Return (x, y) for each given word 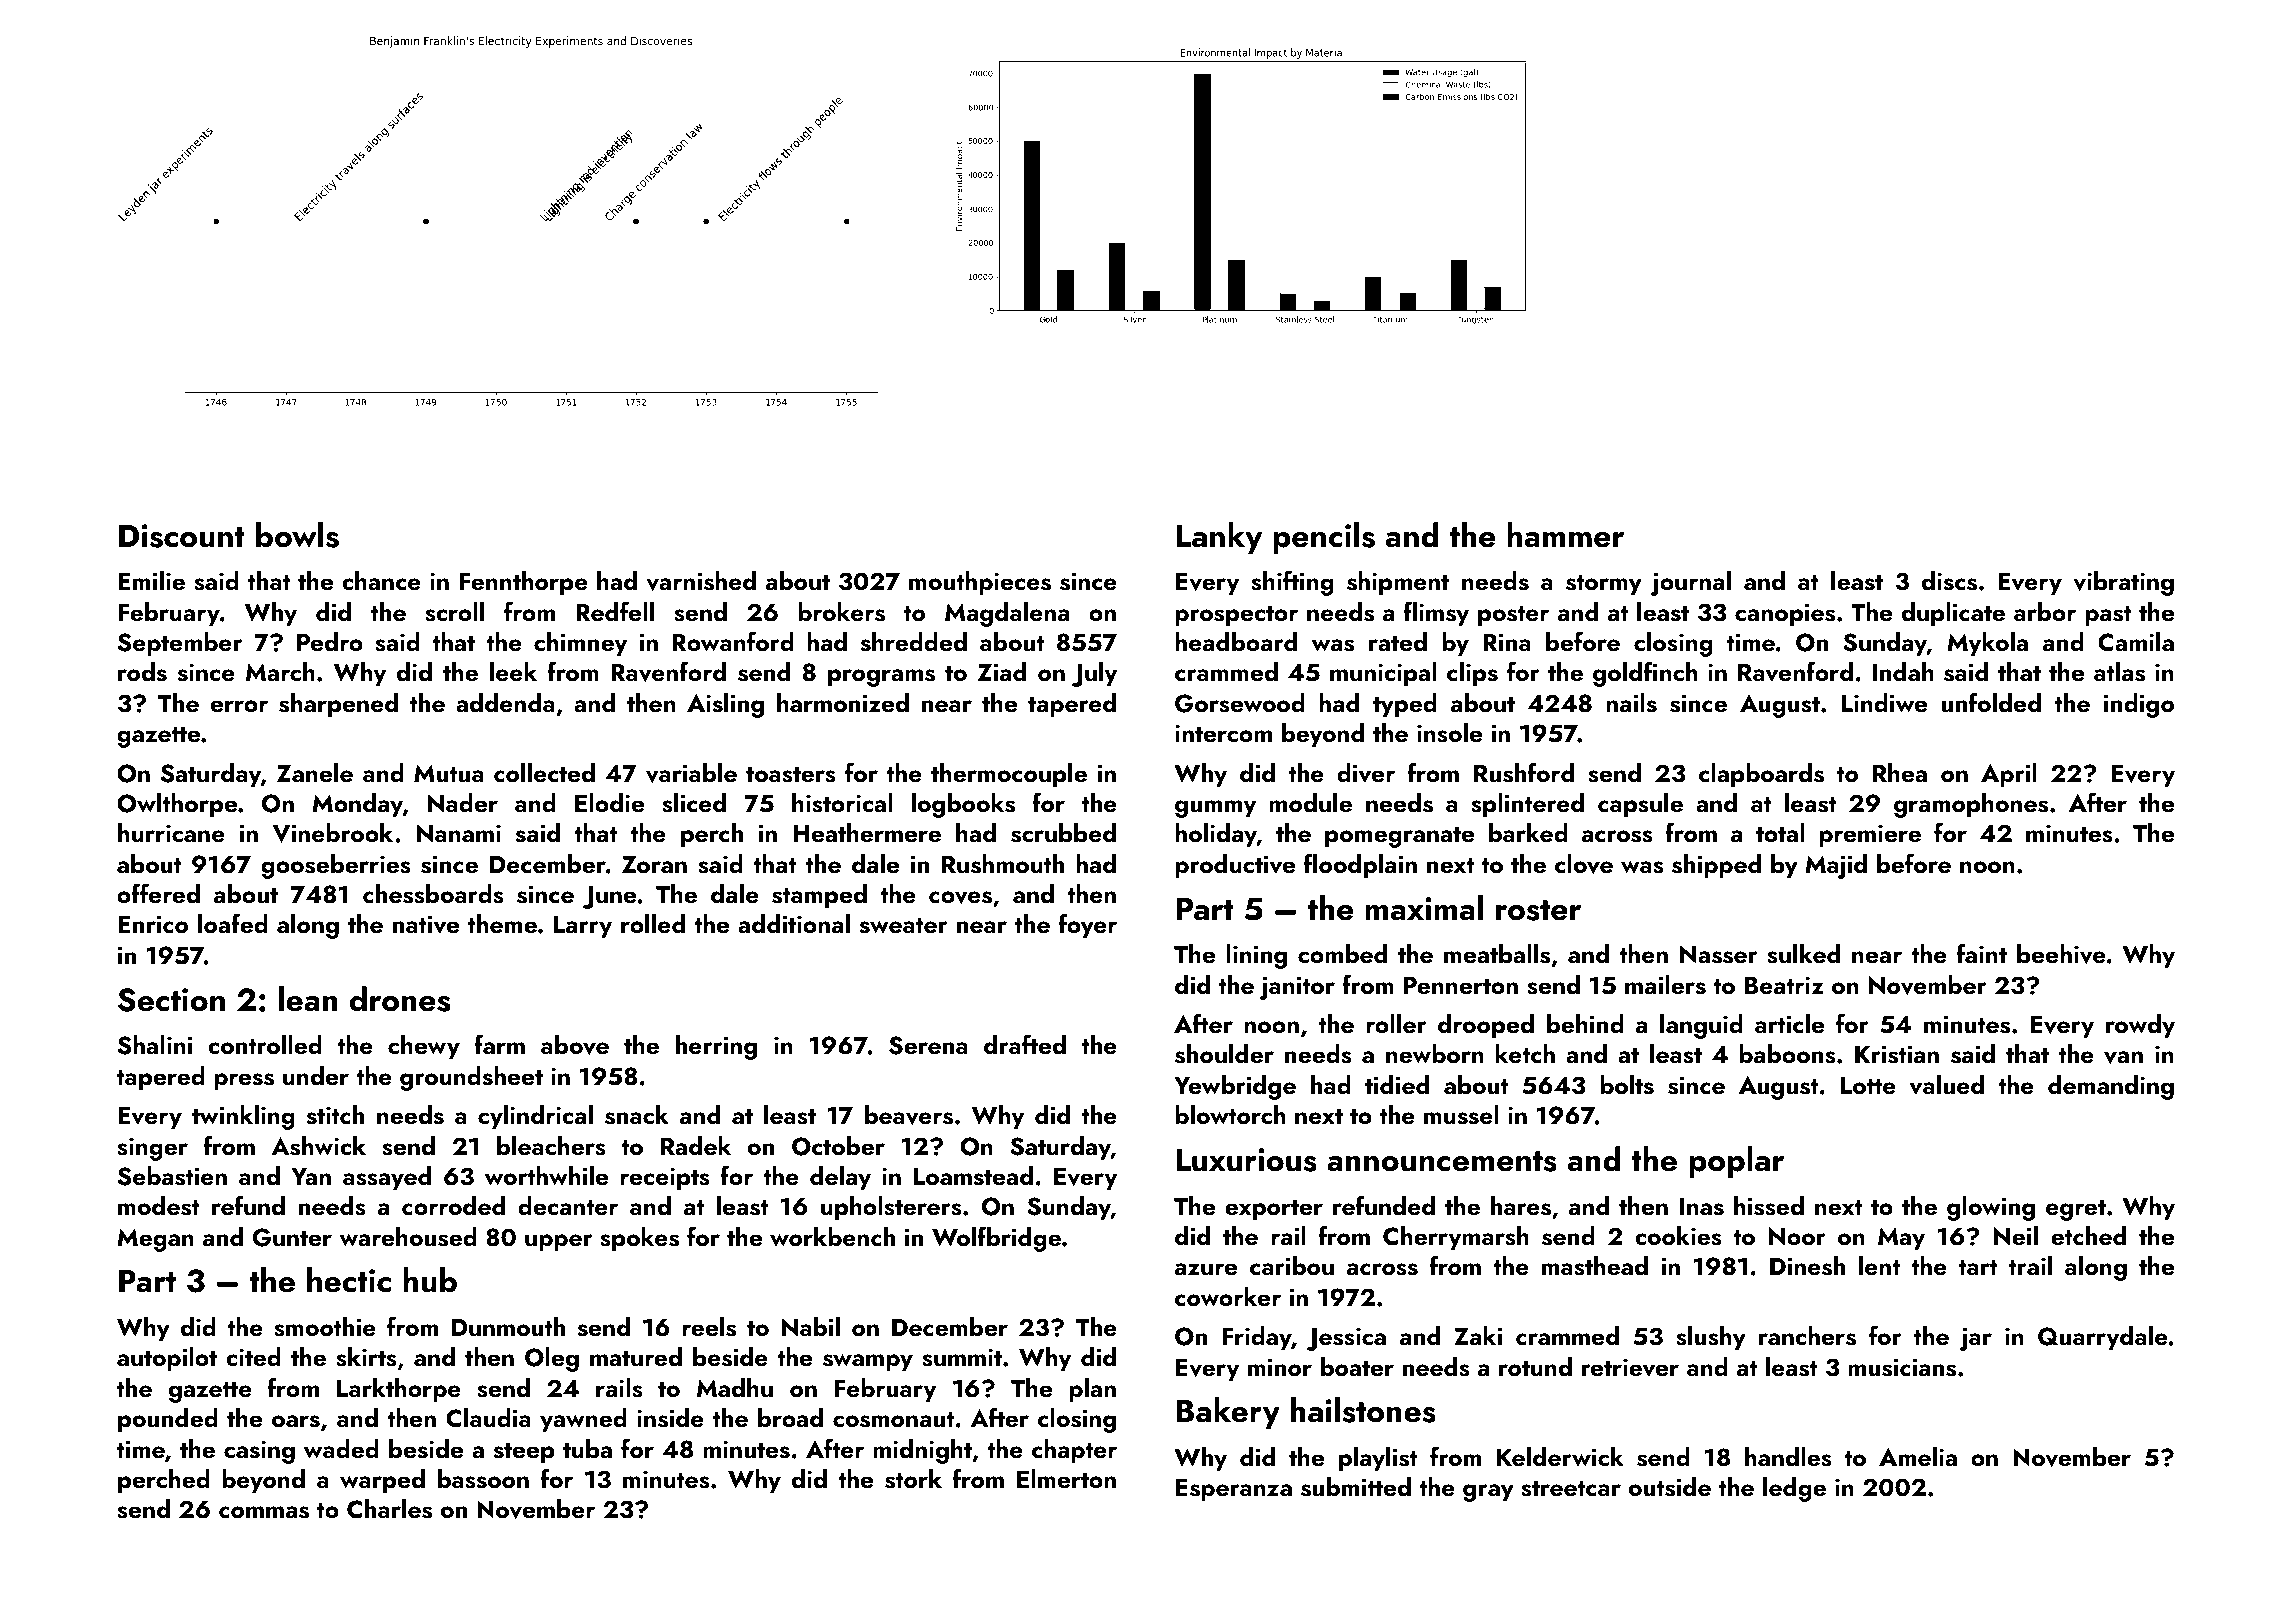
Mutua (449, 773)
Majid (1836, 866)
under (316, 1076)
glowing (1991, 1208)
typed (1405, 705)
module (1310, 803)
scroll (454, 612)
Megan (155, 1240)
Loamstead (973, 1176)
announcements (1442, 1161)
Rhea (1900, 772)
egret (2076, 1210)
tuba (587, 1449)
